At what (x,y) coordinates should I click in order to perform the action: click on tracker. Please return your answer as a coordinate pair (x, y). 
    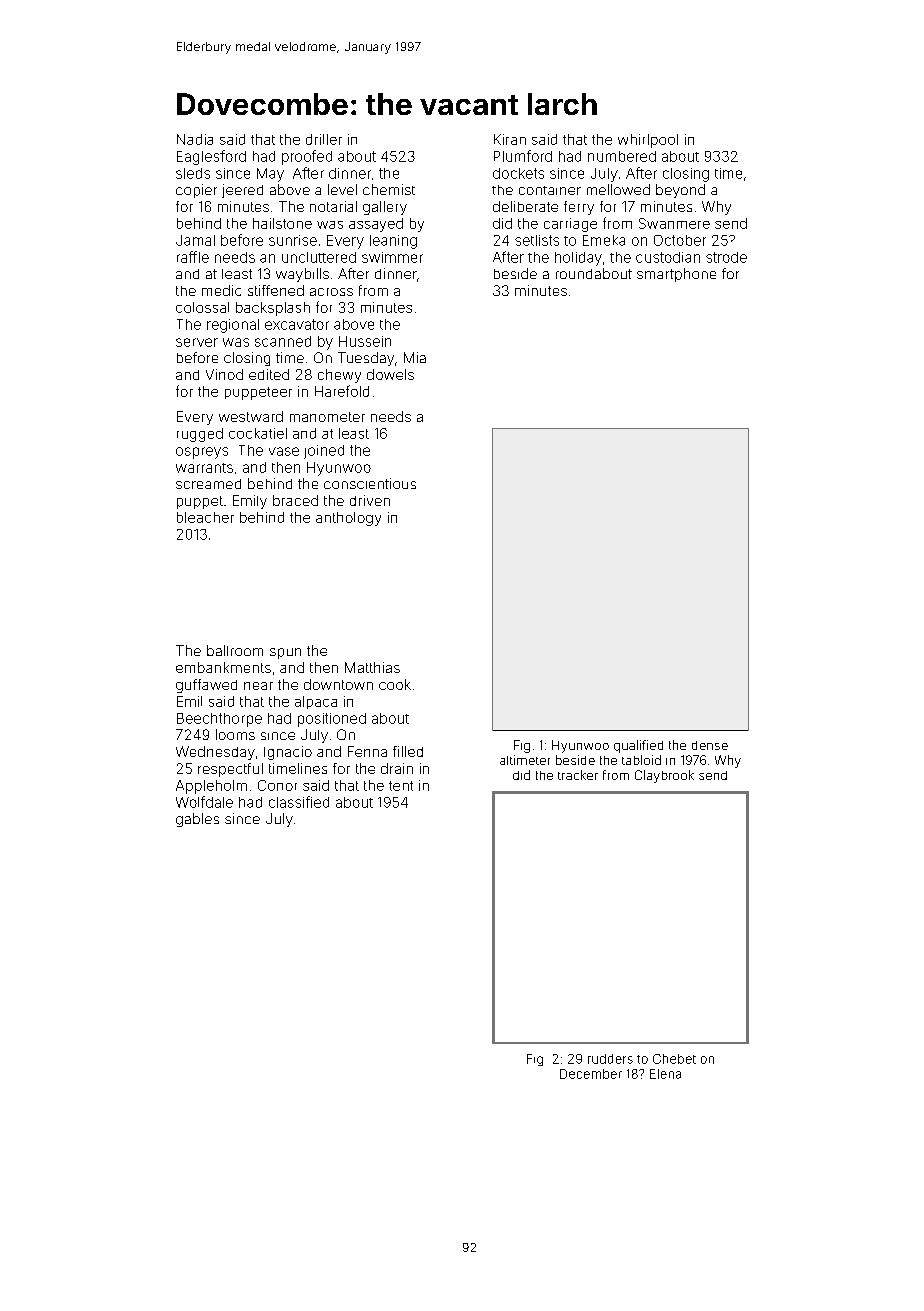
    Looking at the image, I should click on (578, 775).
